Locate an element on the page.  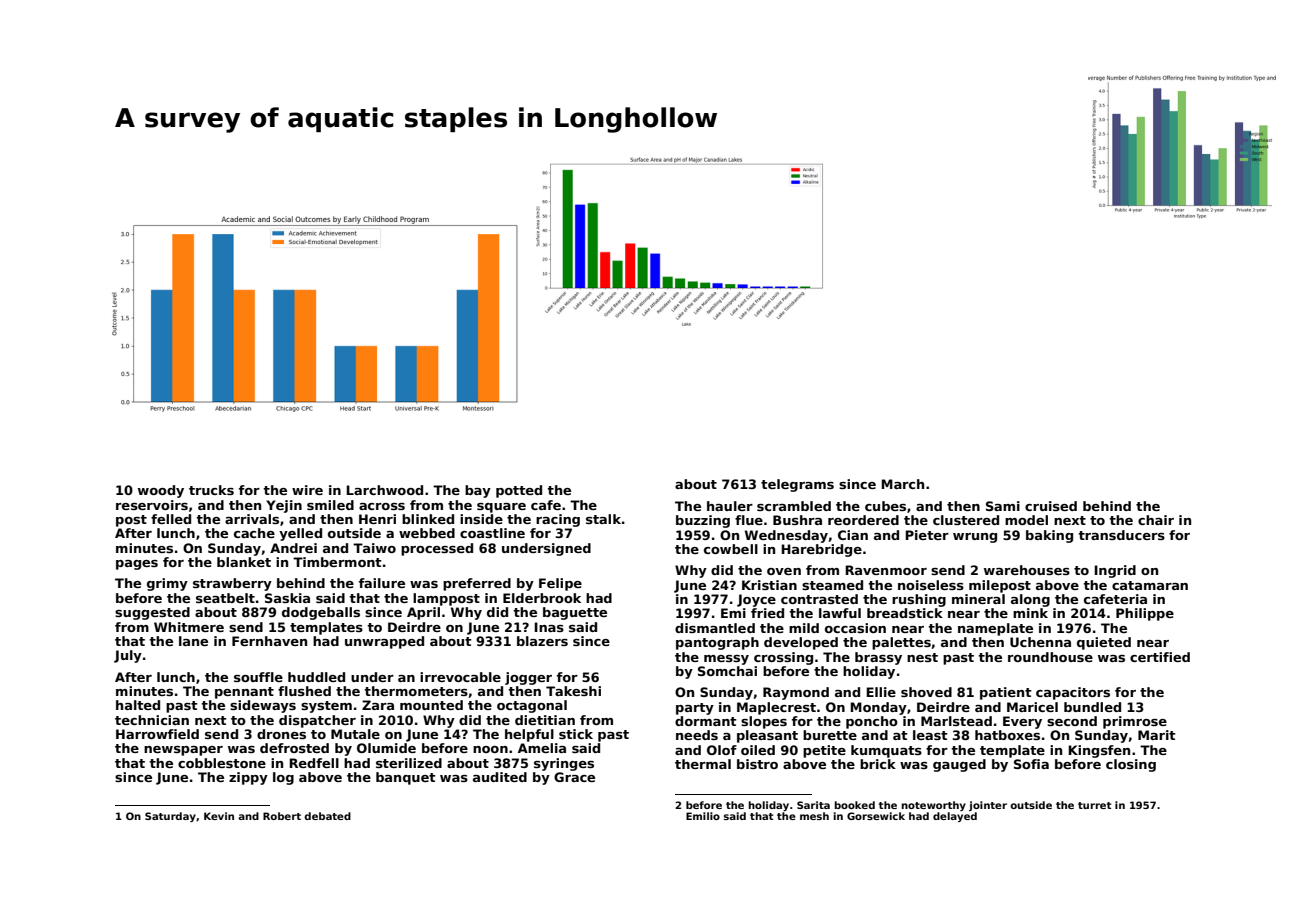
Timbermont is located at coordinates (337, 562).
